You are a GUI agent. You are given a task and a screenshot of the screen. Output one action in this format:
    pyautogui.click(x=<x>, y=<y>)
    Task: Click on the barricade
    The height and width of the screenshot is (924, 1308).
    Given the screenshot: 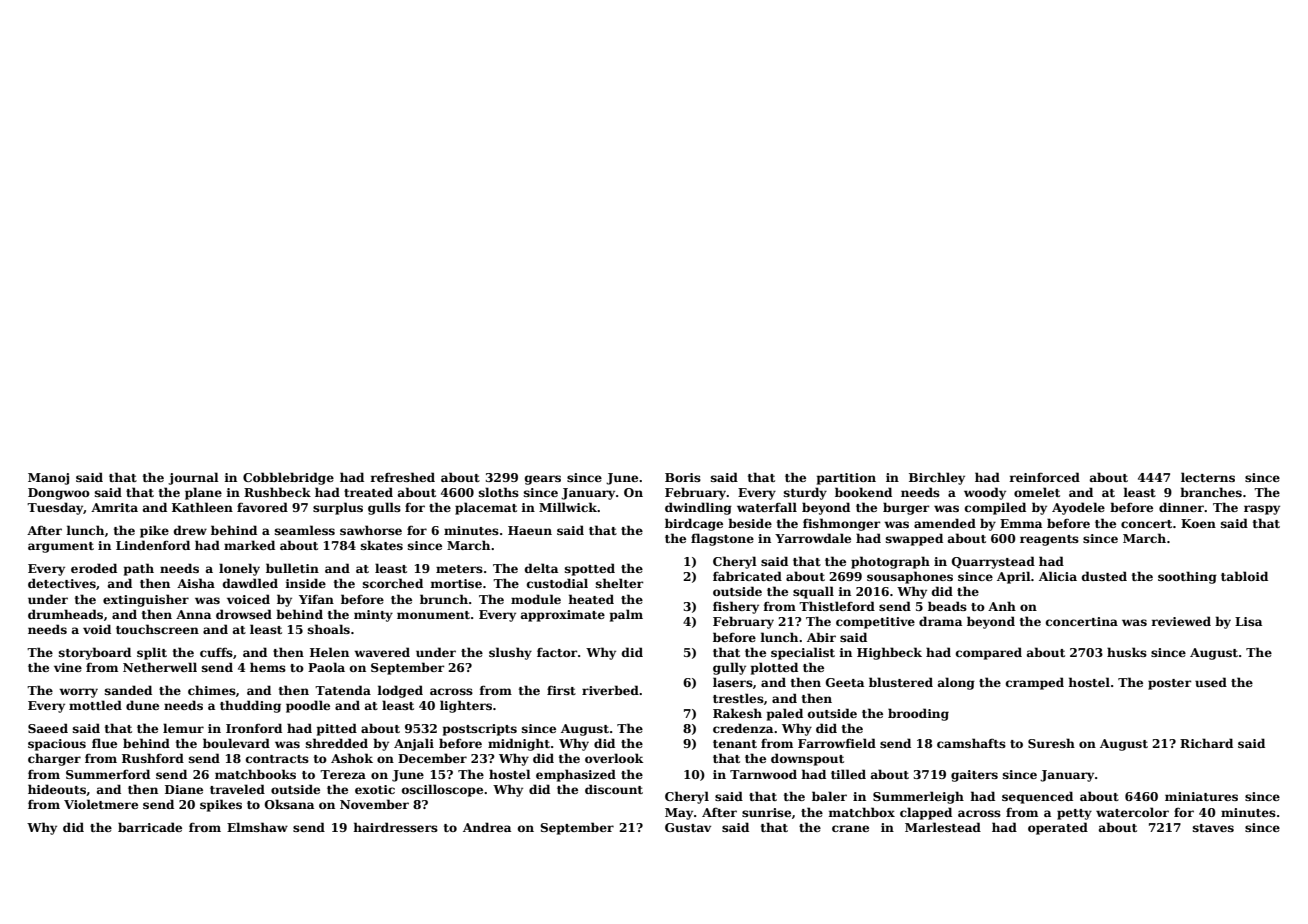 What is the action you would take?
    pyautogui.click(x=150, y=827)
